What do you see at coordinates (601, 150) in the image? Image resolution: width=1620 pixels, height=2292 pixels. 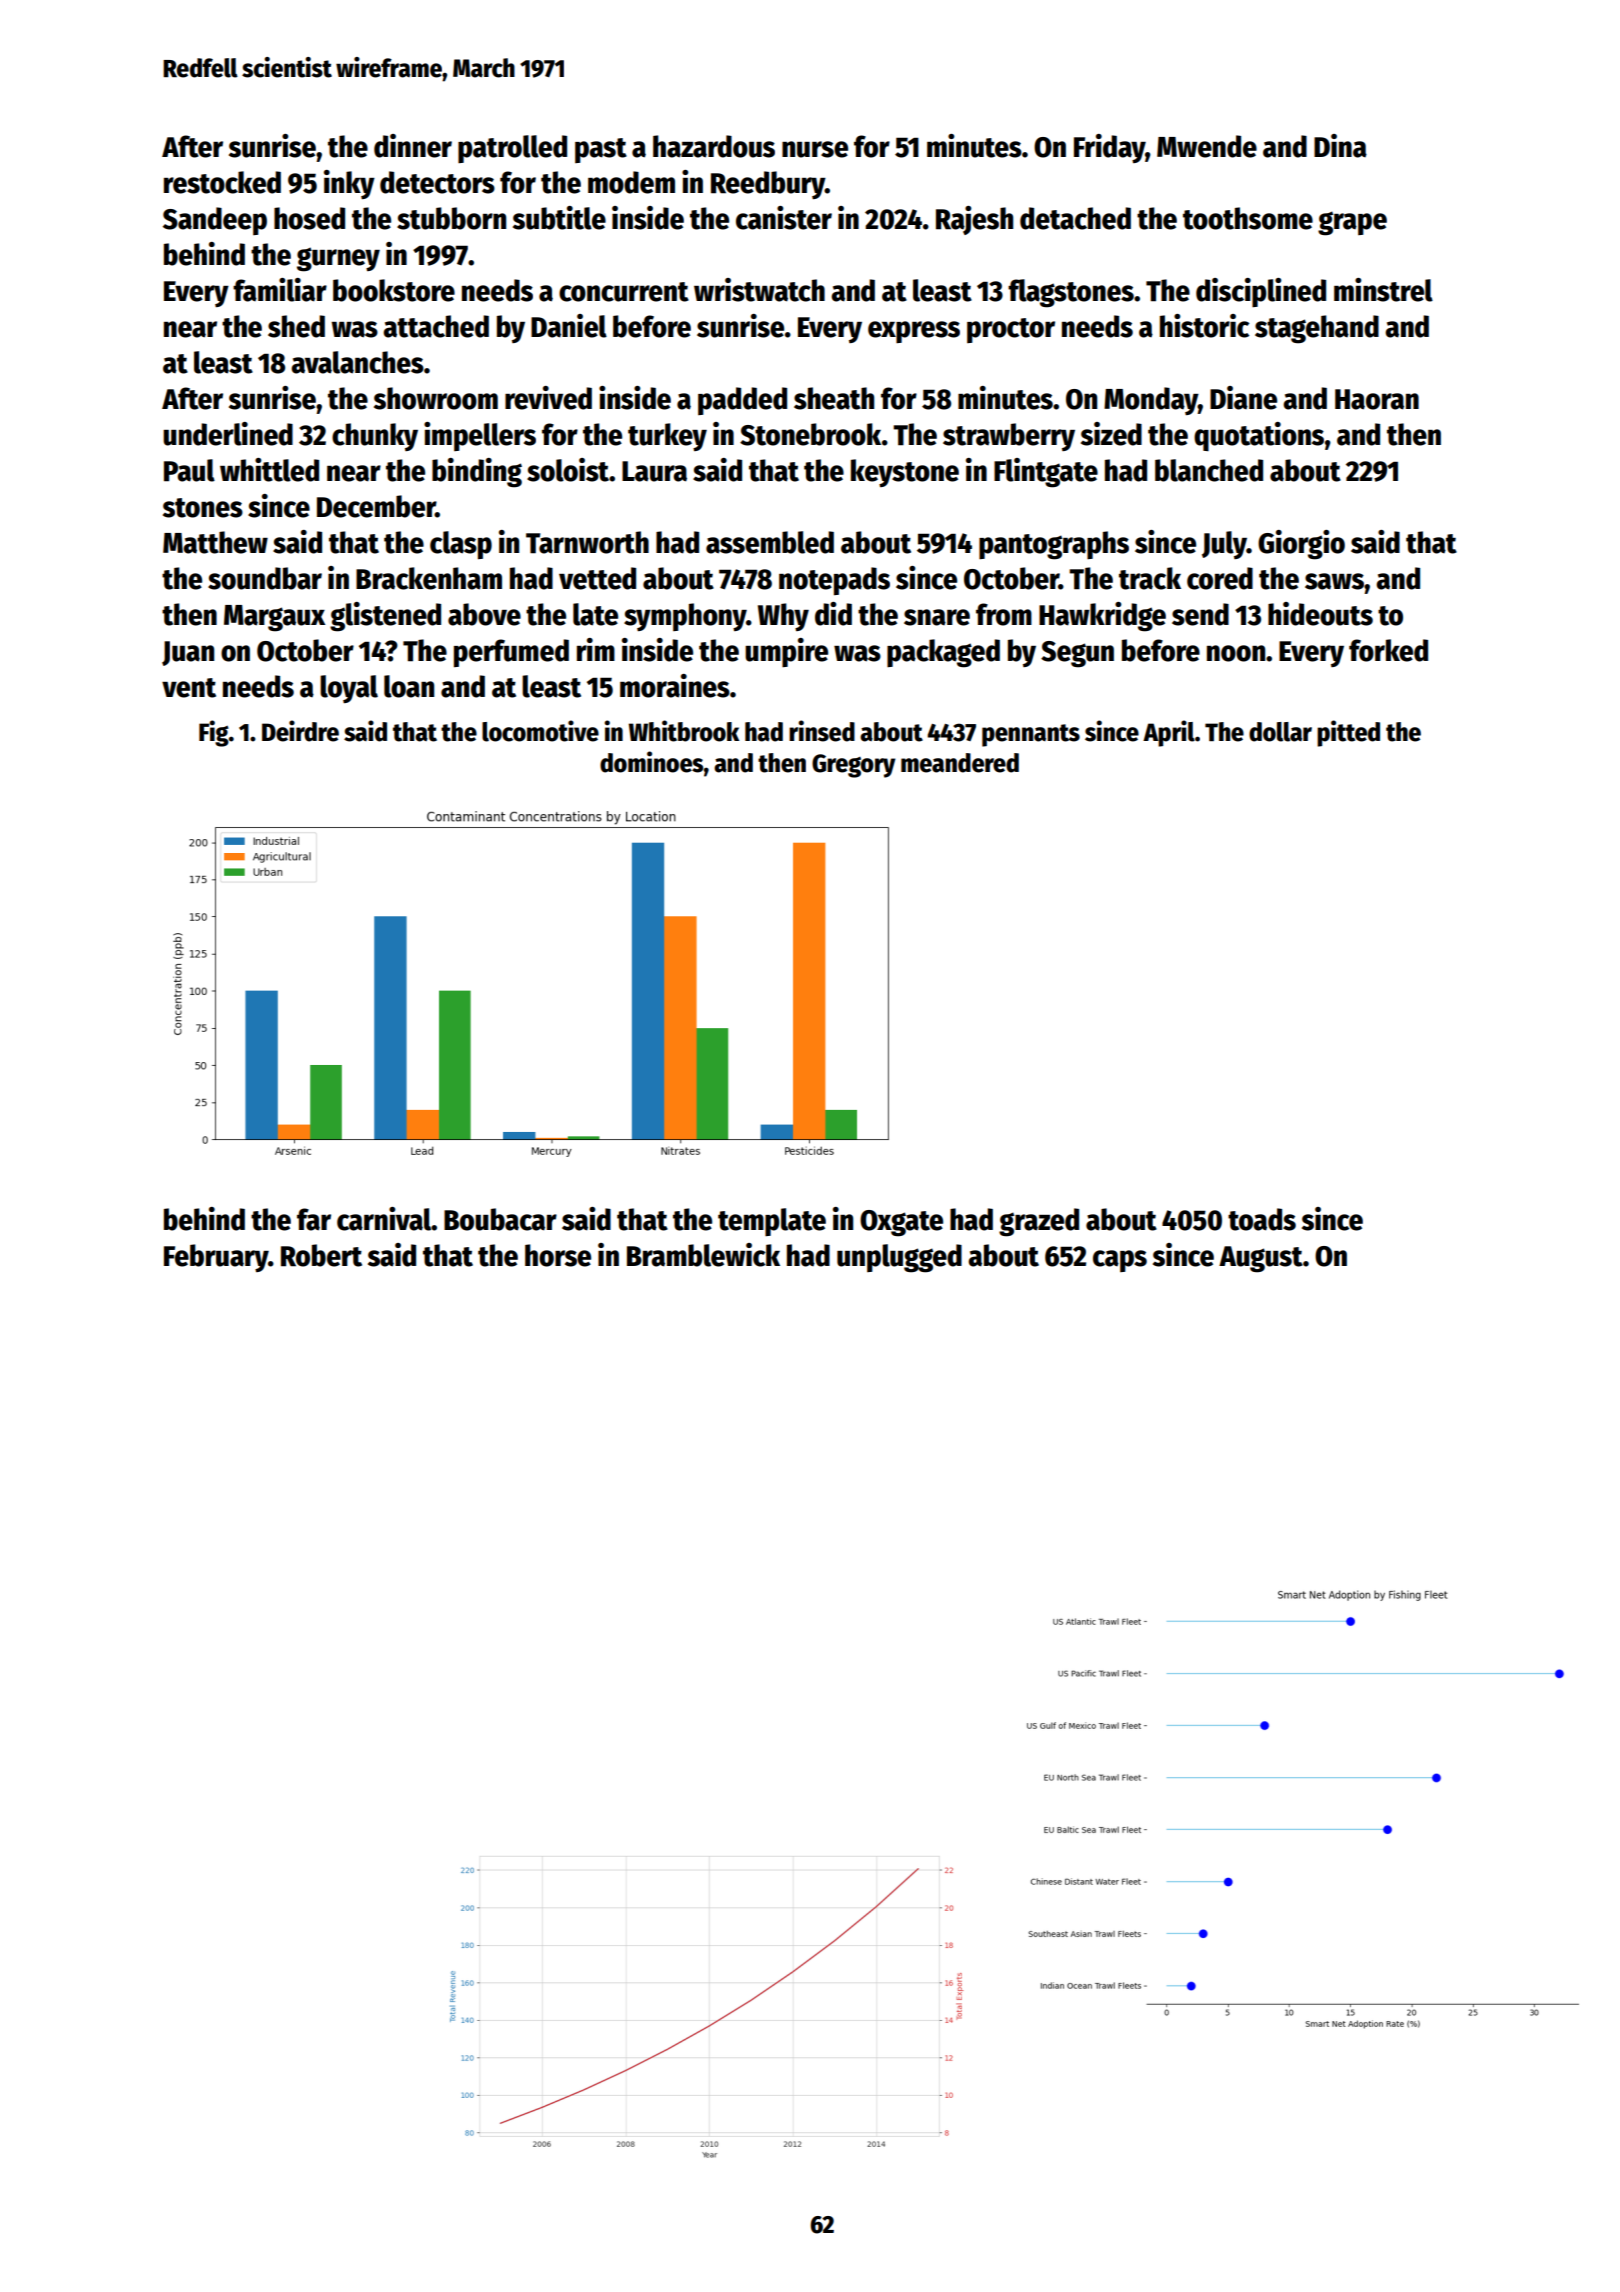 I see `past` at bounding box center [601, 150].
